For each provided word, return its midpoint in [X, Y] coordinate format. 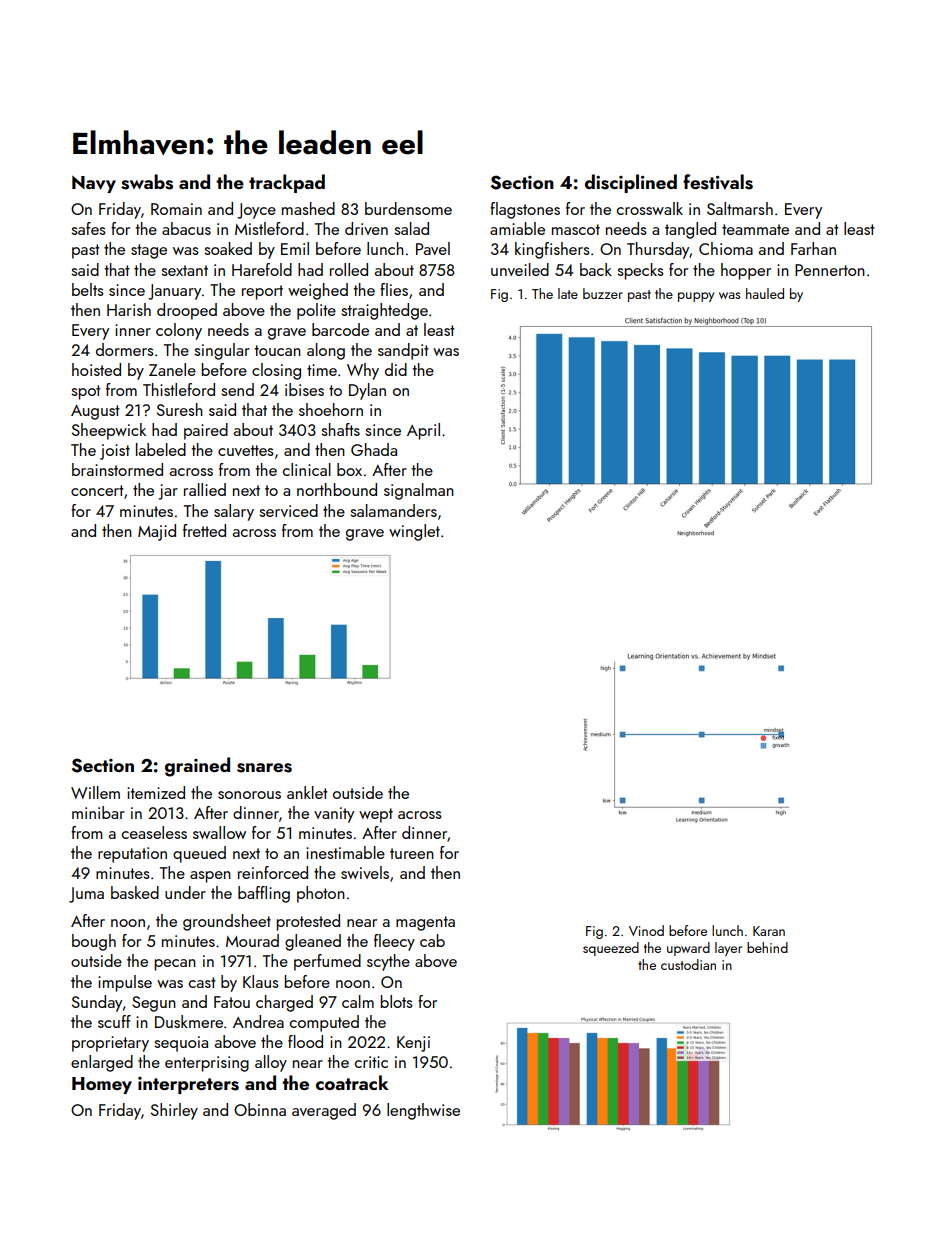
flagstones [525, 210]
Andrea [258, 1021]
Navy [94, 184]
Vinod [646, 930]
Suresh [180, 409]
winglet [414, 532]
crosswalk [650, 208]
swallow [219, 832]
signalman [419, 491]
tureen [412, 853]
